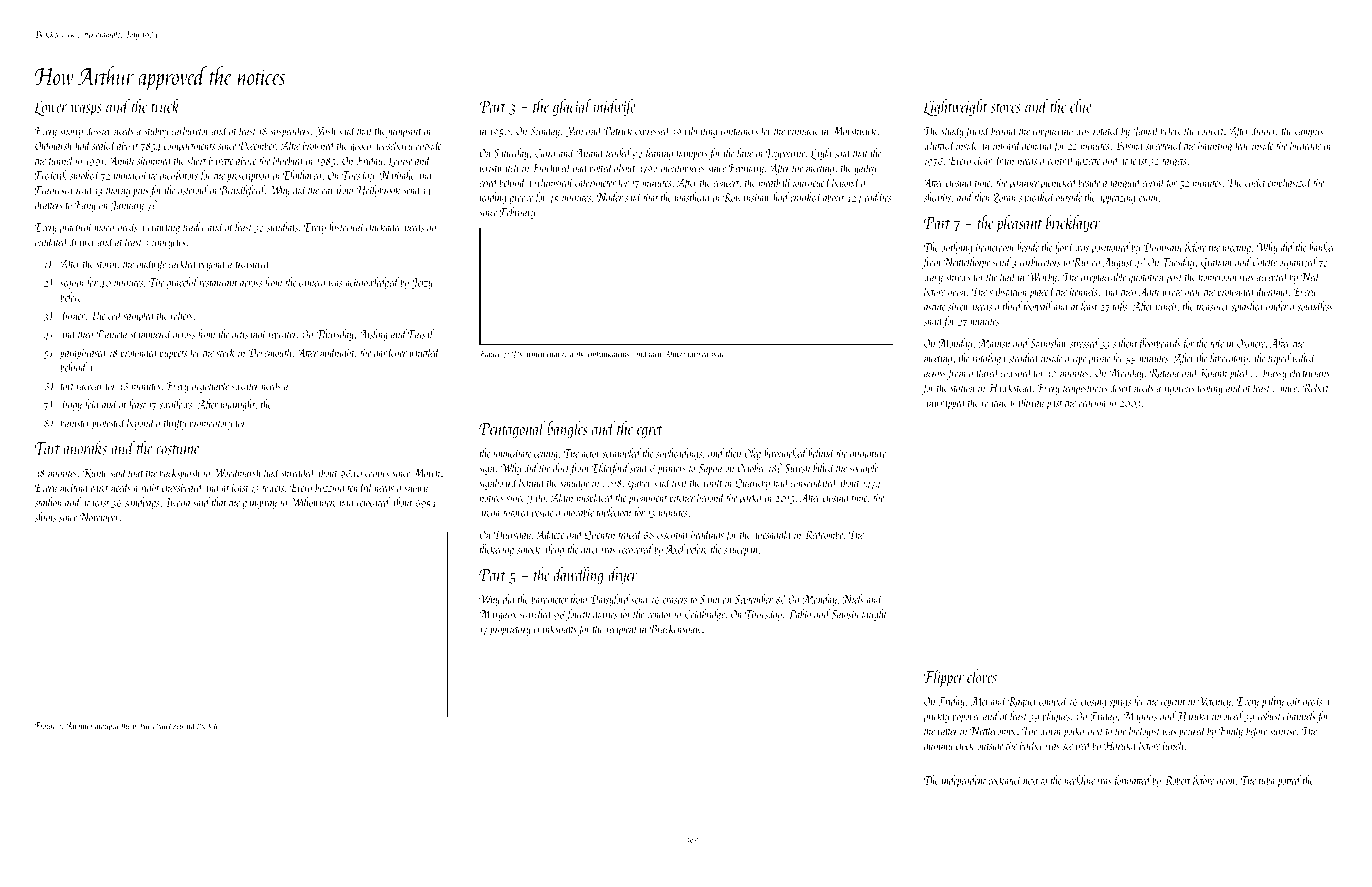 The height and width of the page is (887, 1372). I want to click on Nader, so click(610, 197).
